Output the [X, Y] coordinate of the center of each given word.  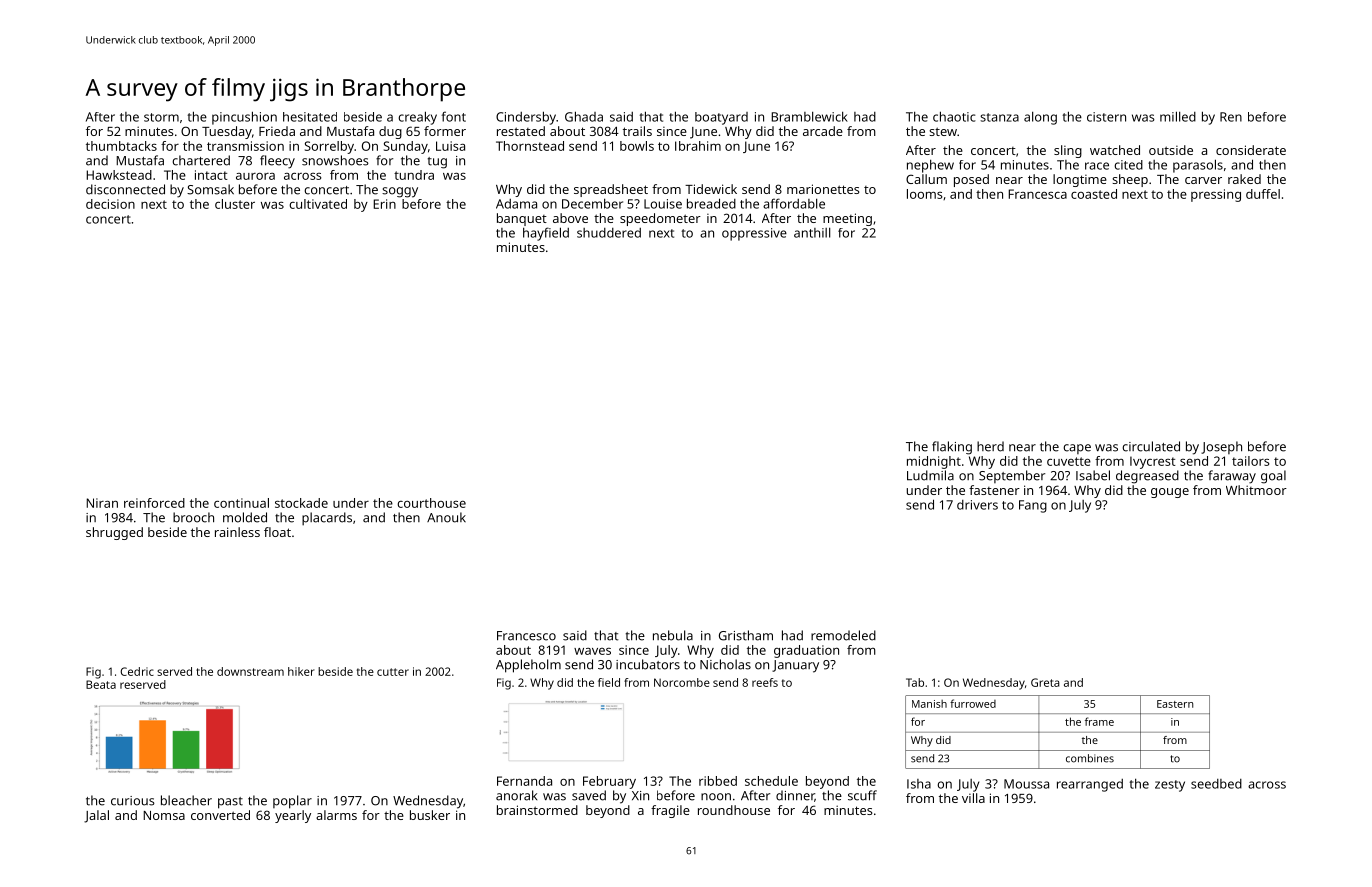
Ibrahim [698, 146]
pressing [1216, 195]
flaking [952, 448]
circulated [1151, 446]
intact [211, 175]
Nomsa [164, 815]
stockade [301, 503]
